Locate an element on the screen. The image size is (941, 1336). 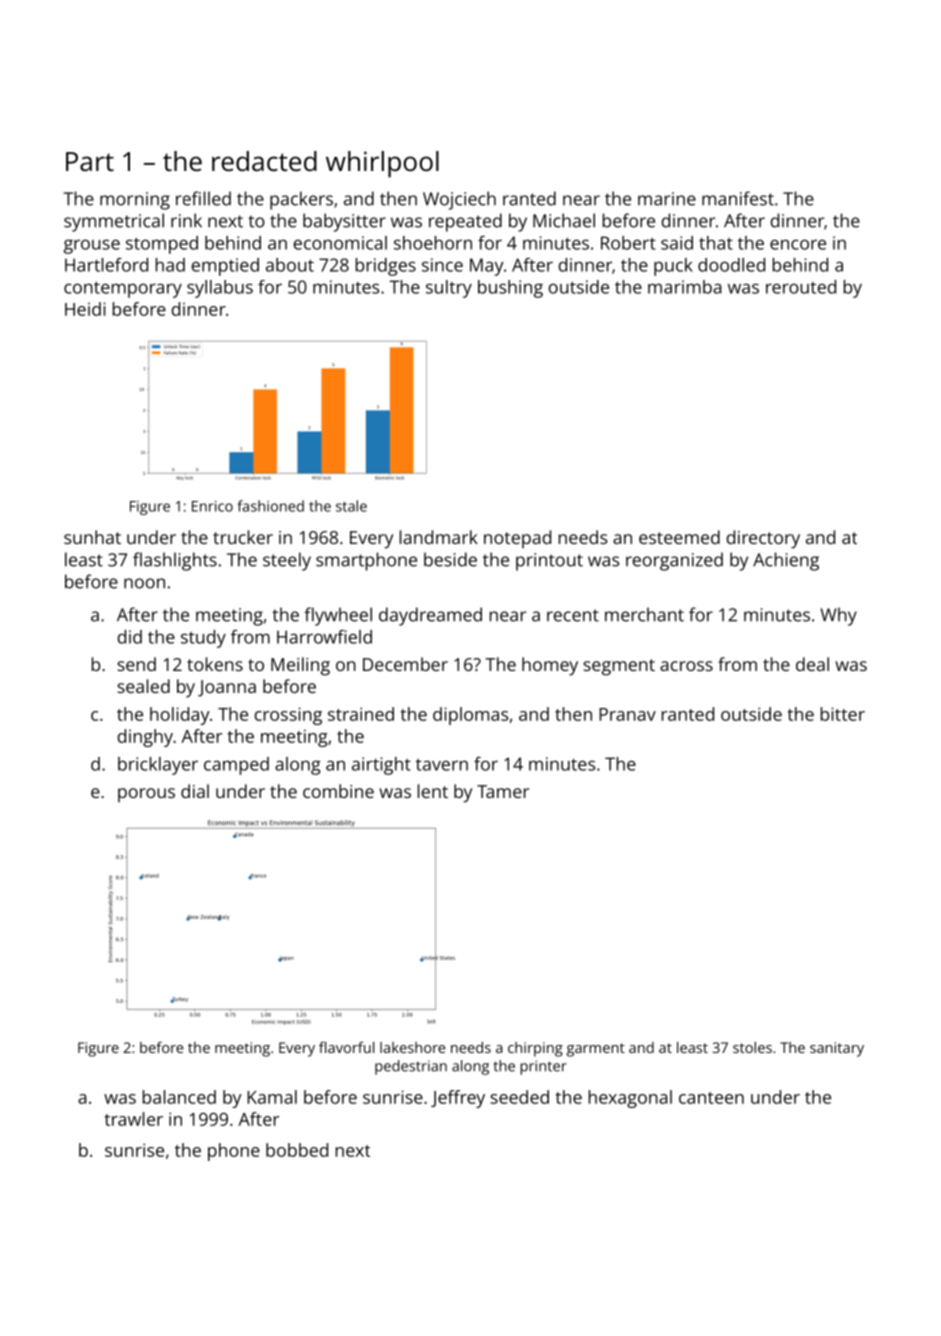
trawler is located at coordinates (134, 1119).
